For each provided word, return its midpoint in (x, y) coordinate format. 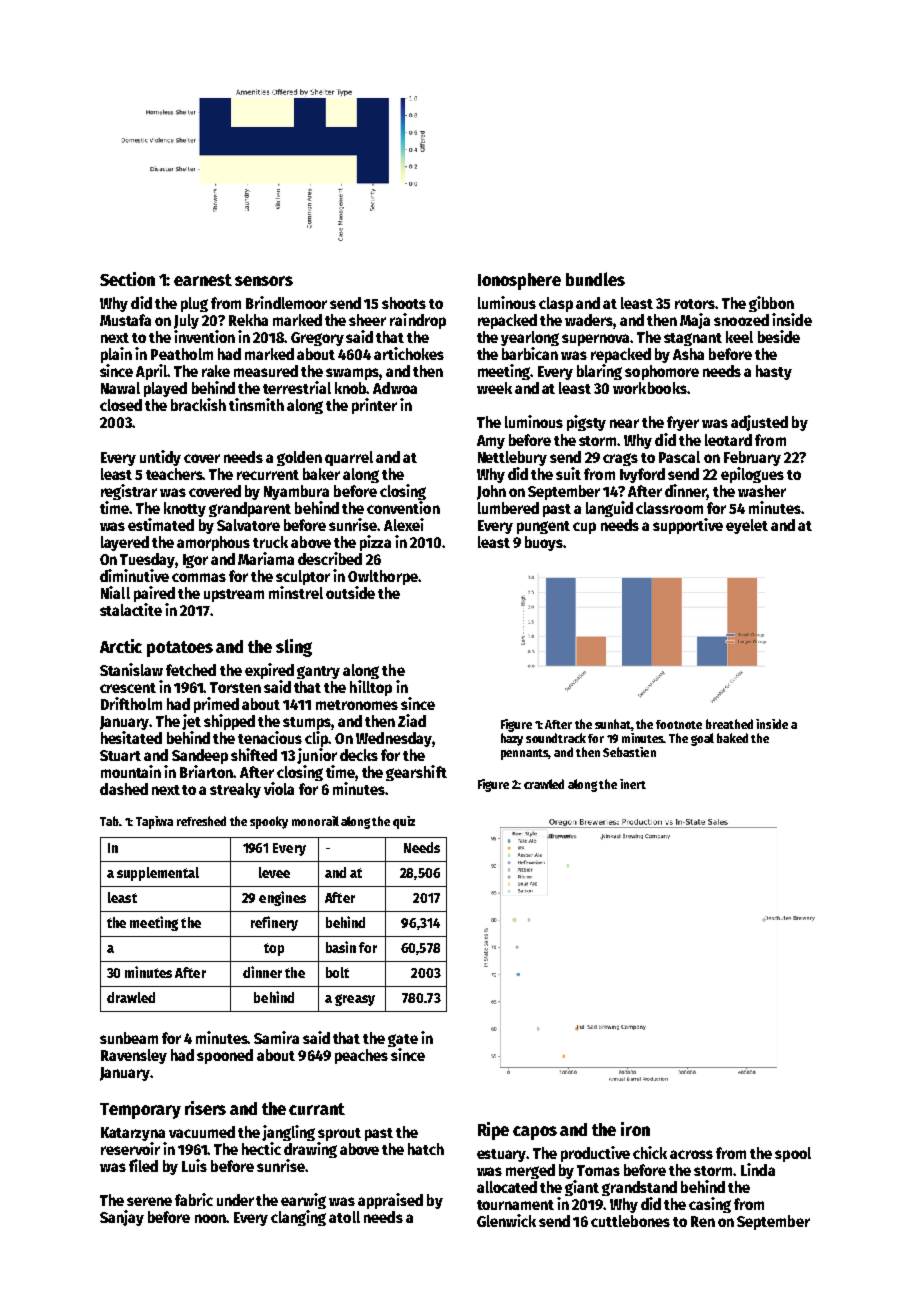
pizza (375, 543)
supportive (688, 526)
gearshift (416, 773)
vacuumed (202, 1132)
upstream (234, 595)
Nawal (120, 388)
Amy (491, 442)
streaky (235, 790)
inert (633, 784)
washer (762, 491)
